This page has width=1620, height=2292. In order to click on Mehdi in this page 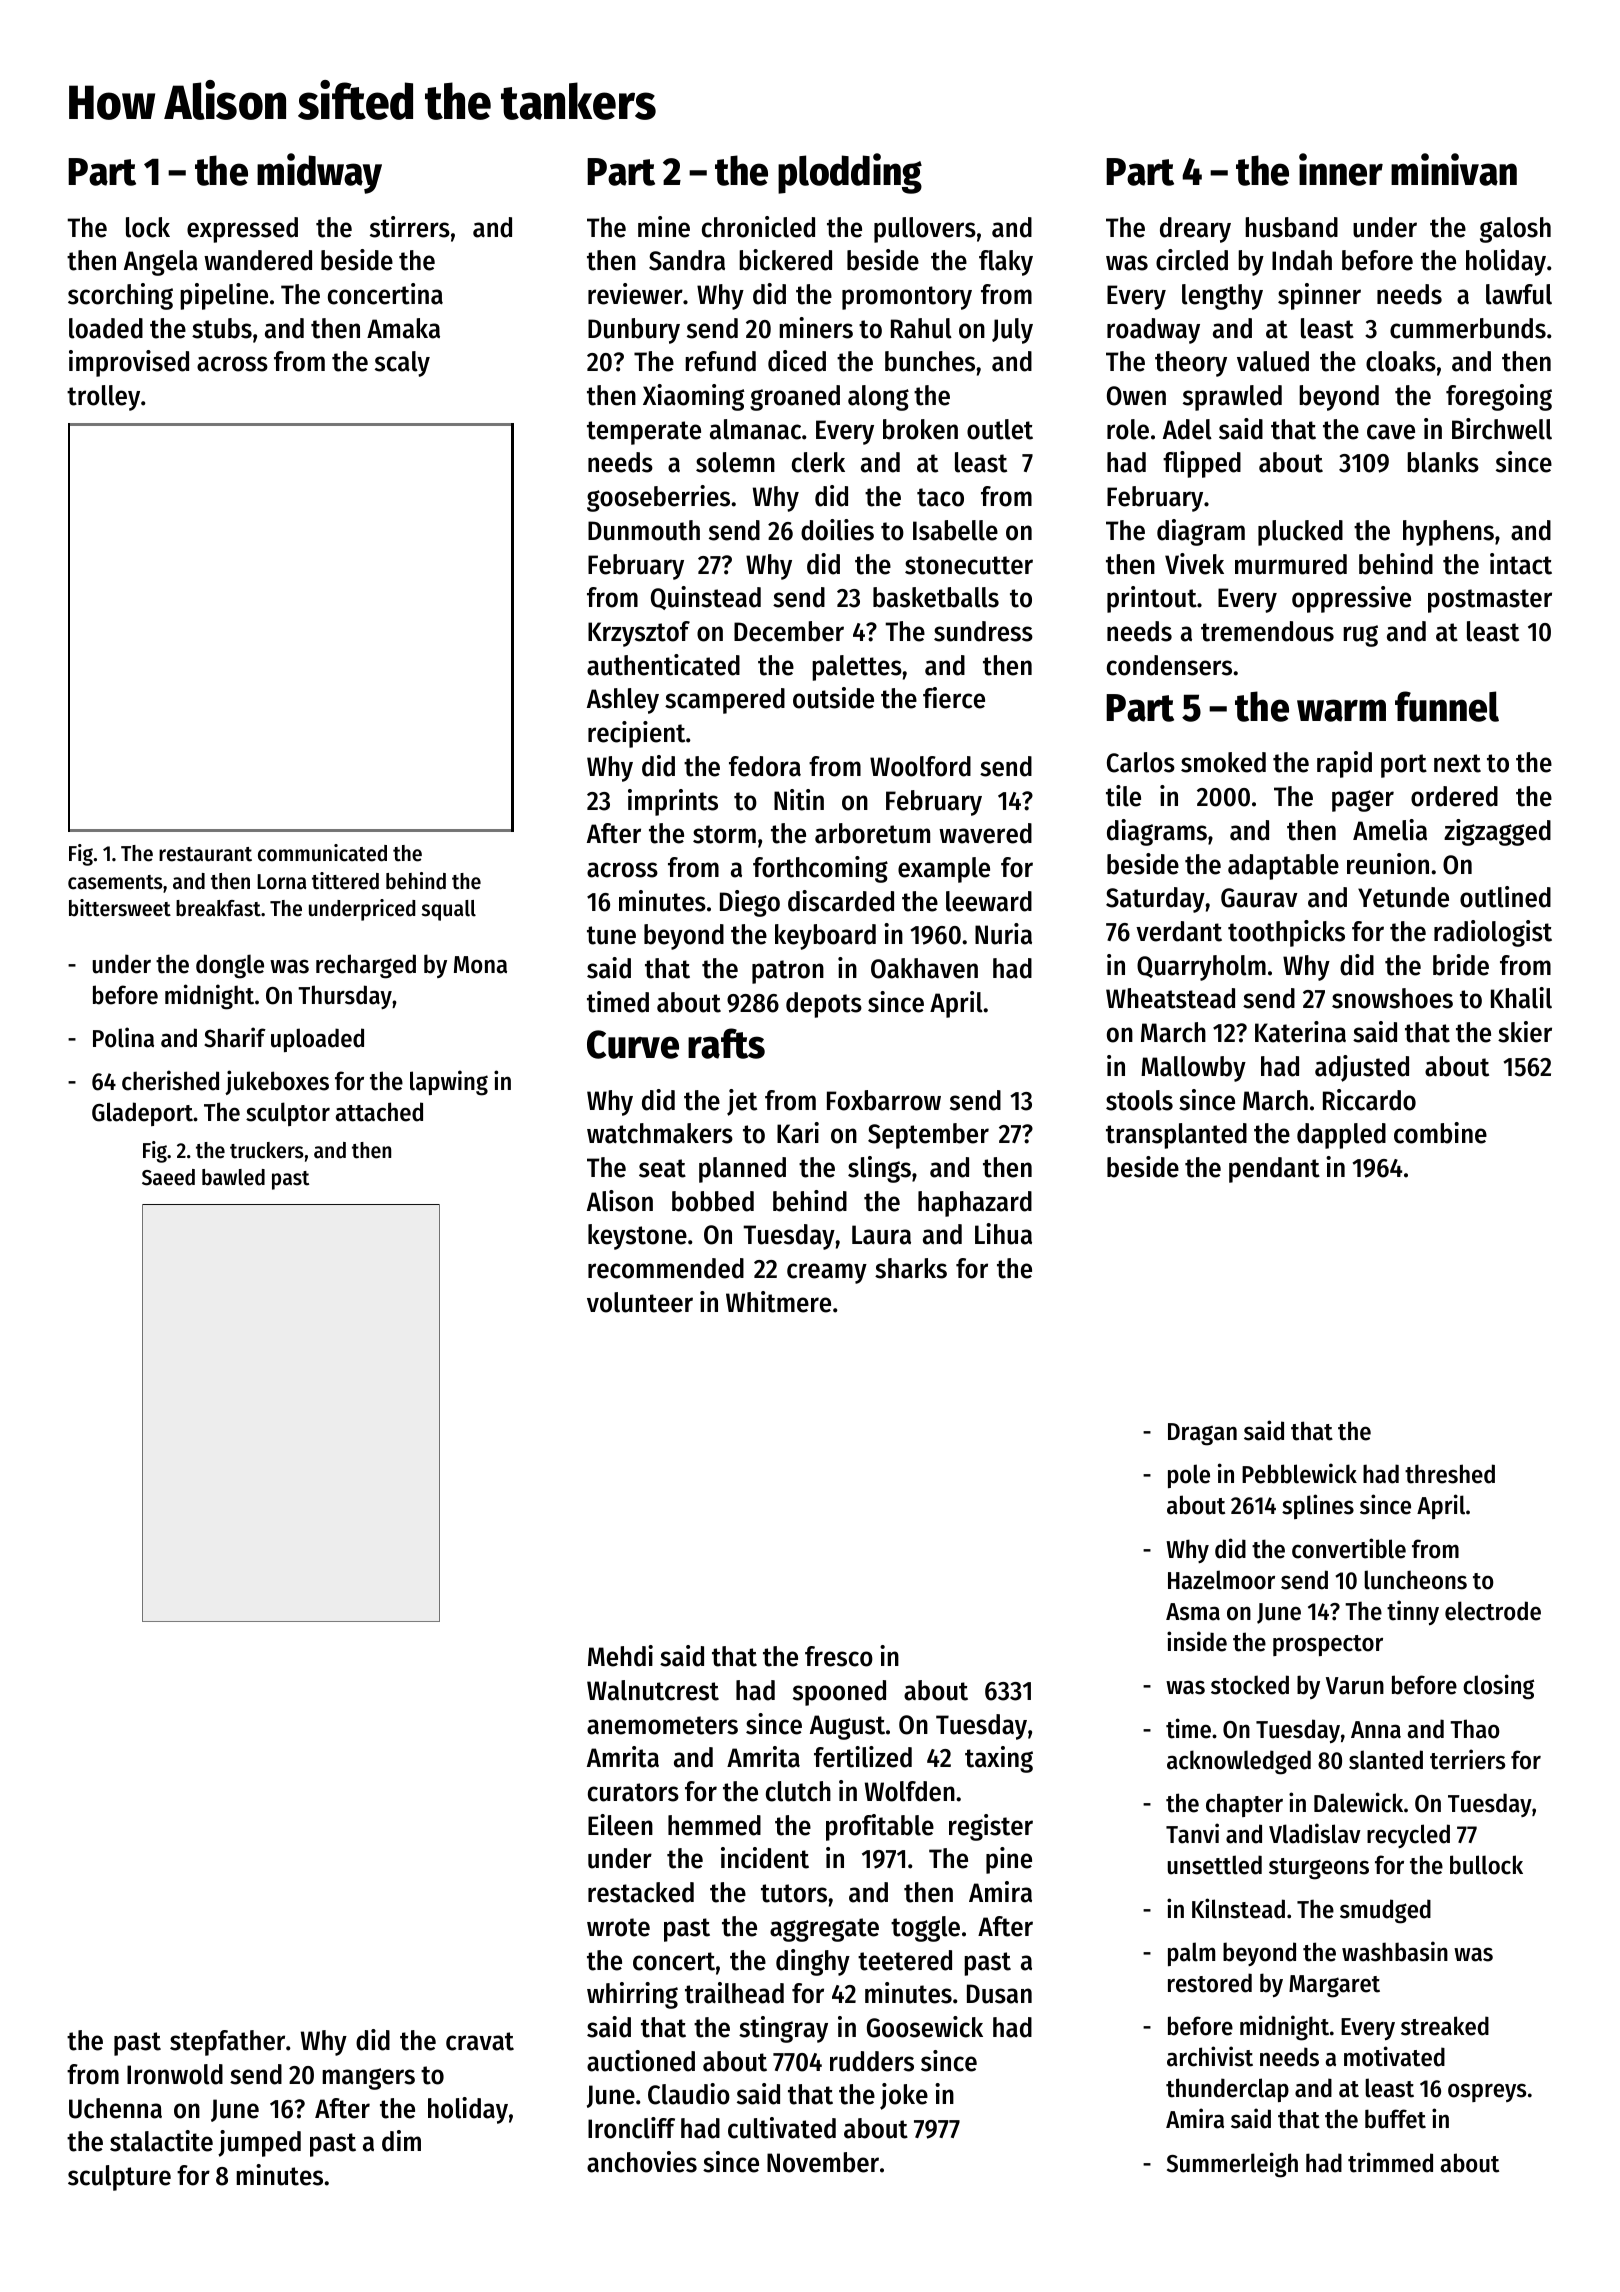, I will do `click(620, 1656)`.
